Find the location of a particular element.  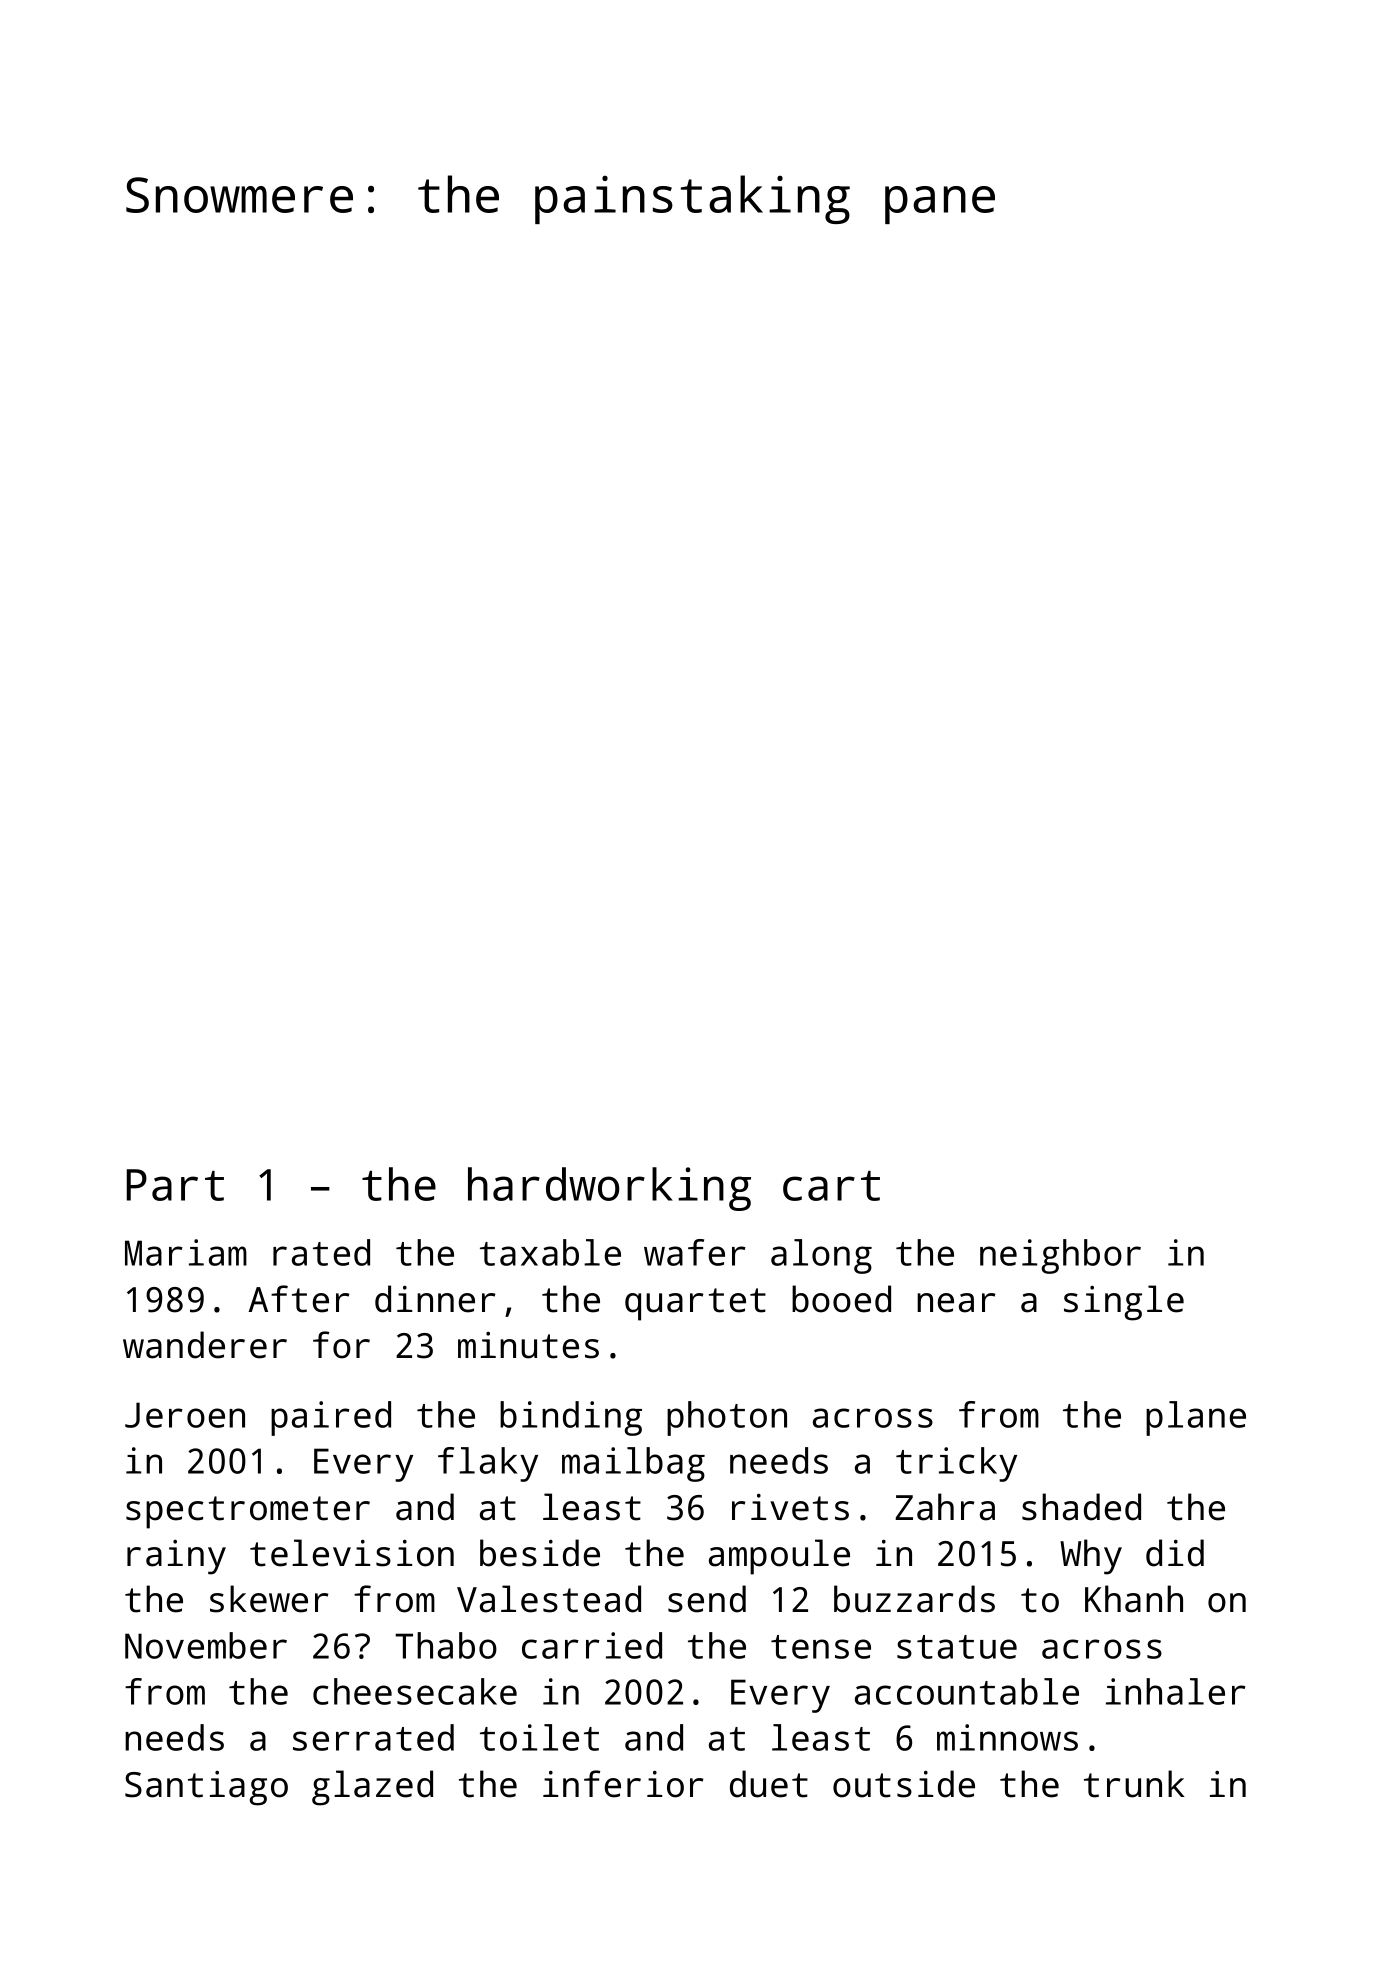

November is located at coordinates (206, 1645).
